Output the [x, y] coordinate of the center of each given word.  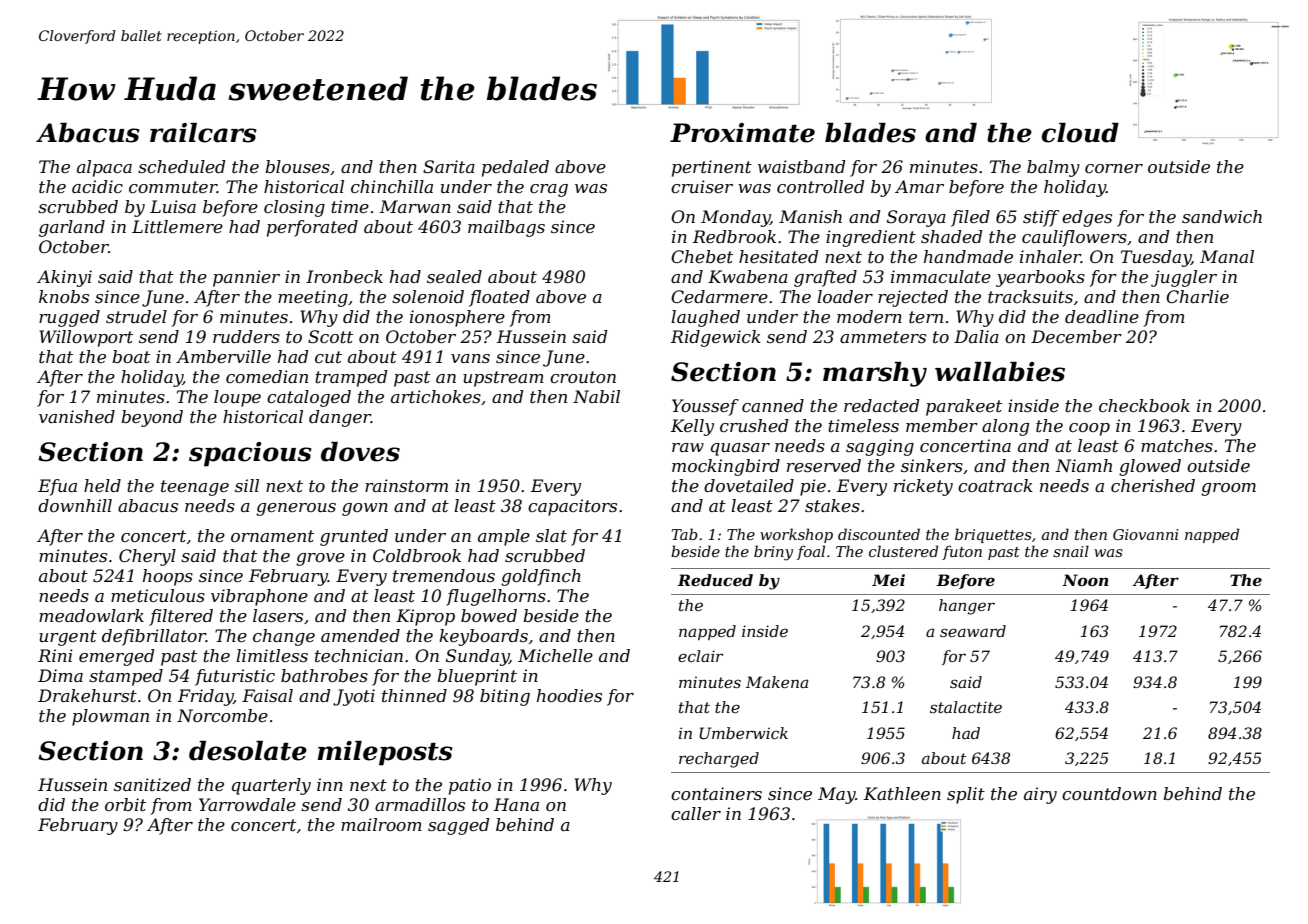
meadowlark [91, 615]
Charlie [1197, 296]
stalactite [966, 707]
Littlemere [177, 226]
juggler [1184, 278]
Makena [777, 682]
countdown [1109, 793]
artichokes [436, 396]
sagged [458, 826]
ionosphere [457, 318]
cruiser [702, 186]
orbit [125, 804]
